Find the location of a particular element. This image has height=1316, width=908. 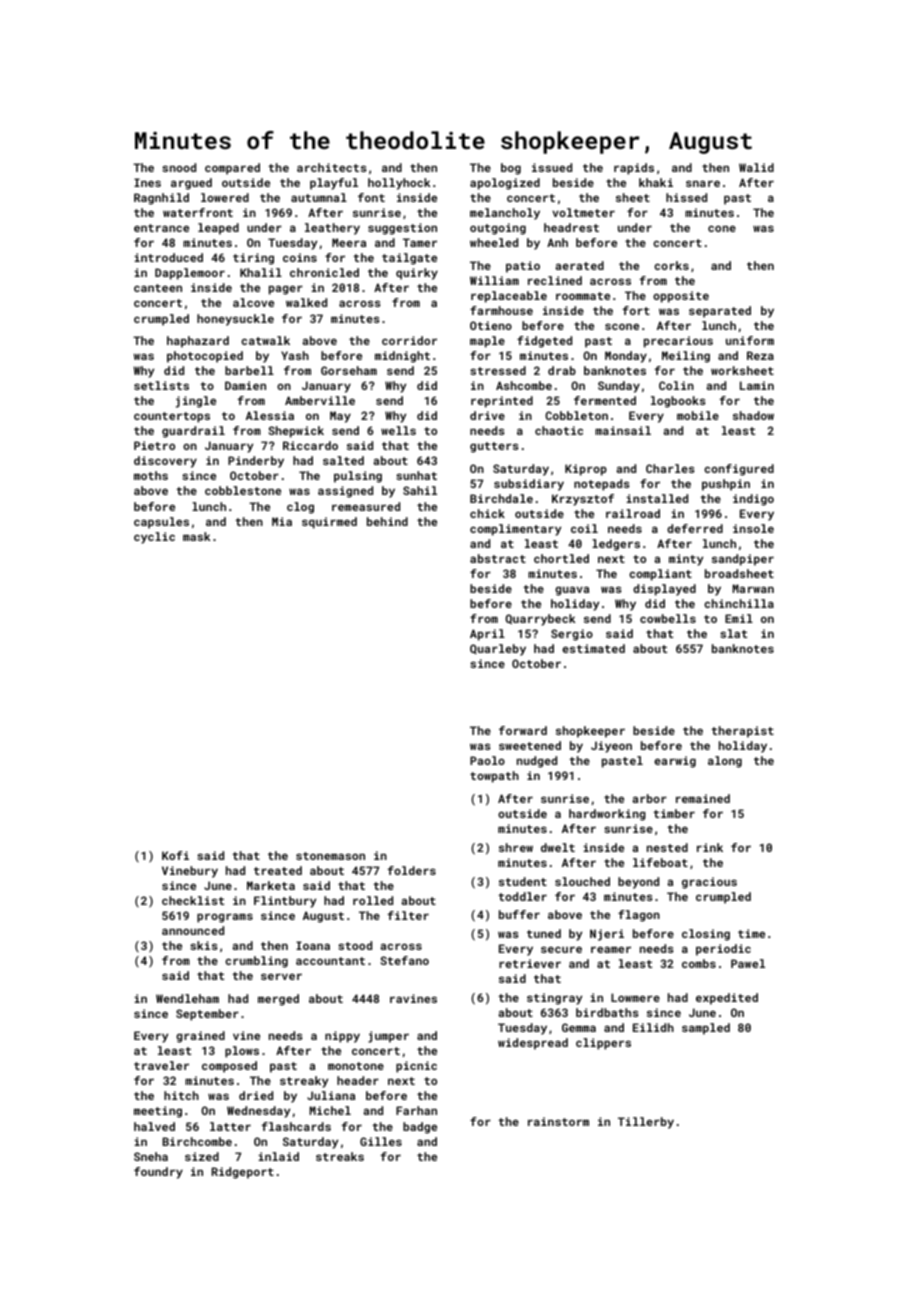

Emil is located at coordinates (739, 618).
